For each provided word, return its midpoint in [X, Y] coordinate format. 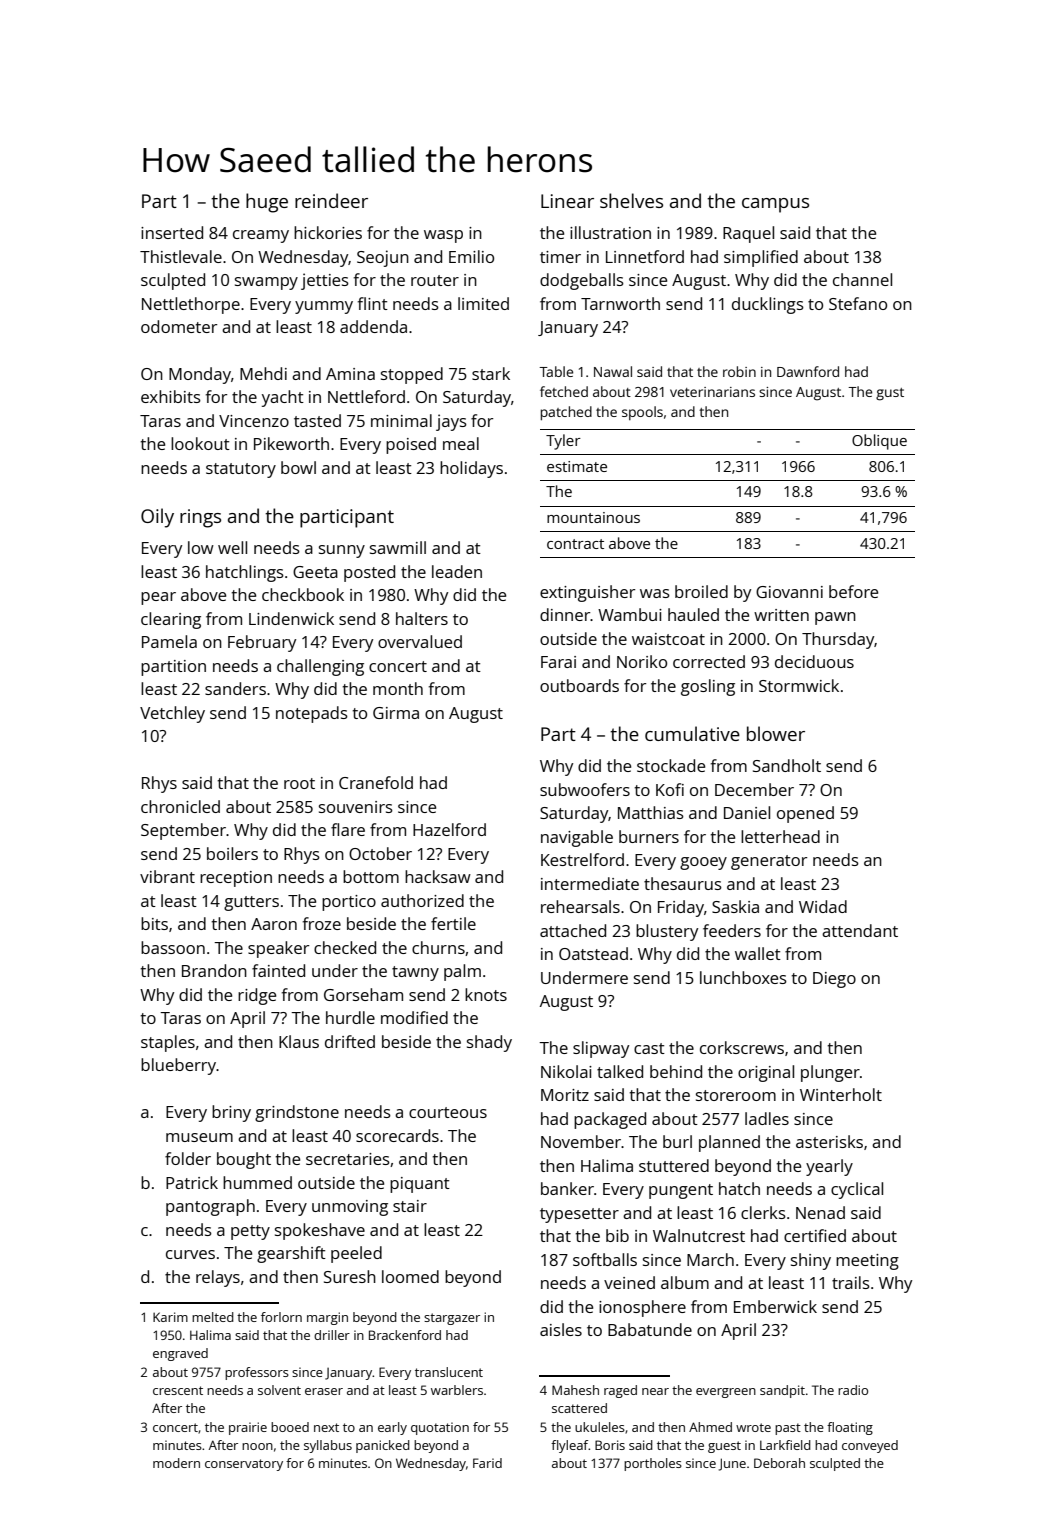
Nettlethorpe [191, 305]
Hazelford [449, 829]
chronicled [180, 806]
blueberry [178, 1066]
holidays [471, 469]
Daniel [747, 812]
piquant [420, 1185]
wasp [443, 236]
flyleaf [570, 1446]
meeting [867, 1262]
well [232, 547]
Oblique [879, 442]
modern [176, 1463]
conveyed [870, 1446]
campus [775, 205]
